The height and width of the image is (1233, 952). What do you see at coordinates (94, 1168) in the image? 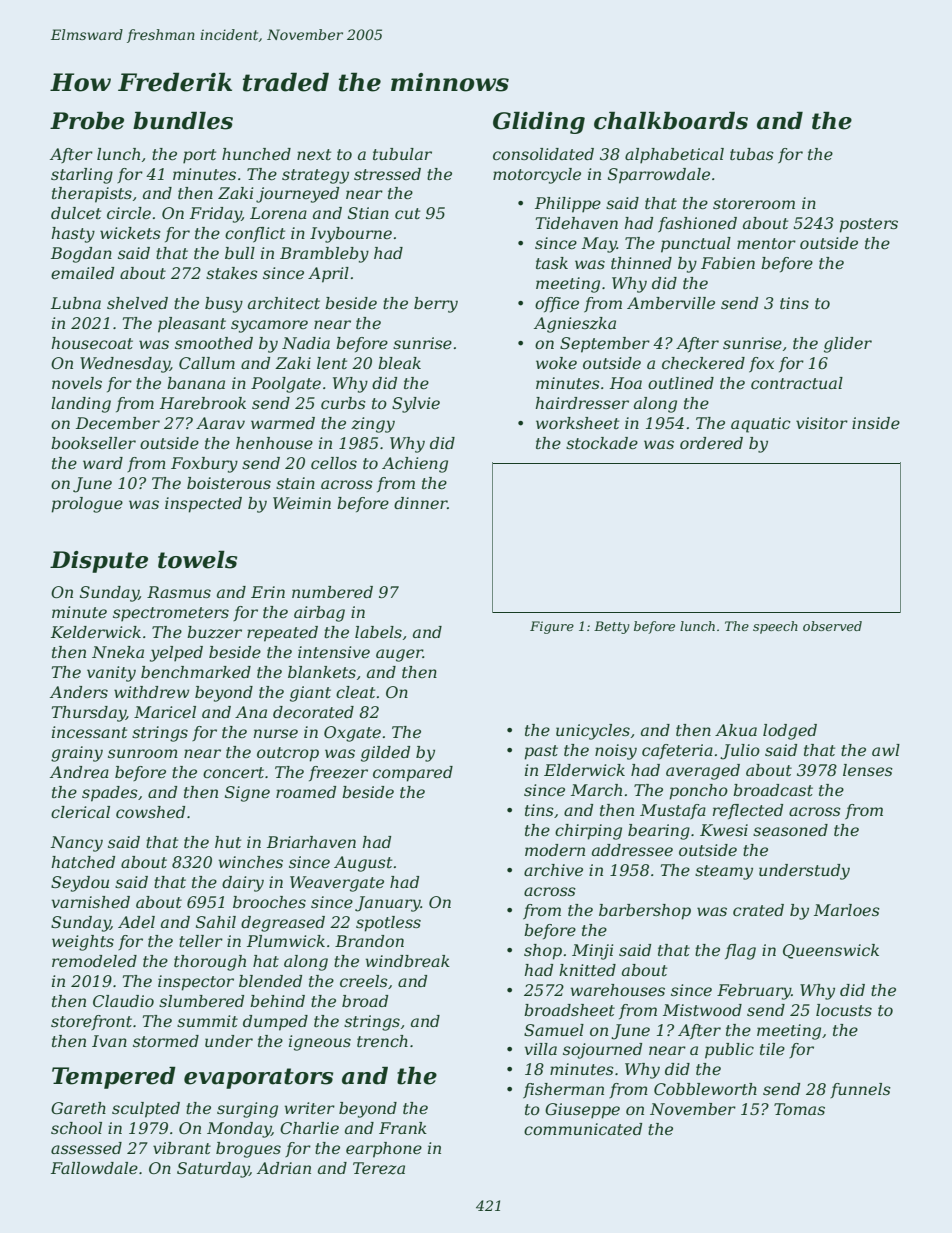
I see `Fallowdale` at bounding box center [94, 1168].
